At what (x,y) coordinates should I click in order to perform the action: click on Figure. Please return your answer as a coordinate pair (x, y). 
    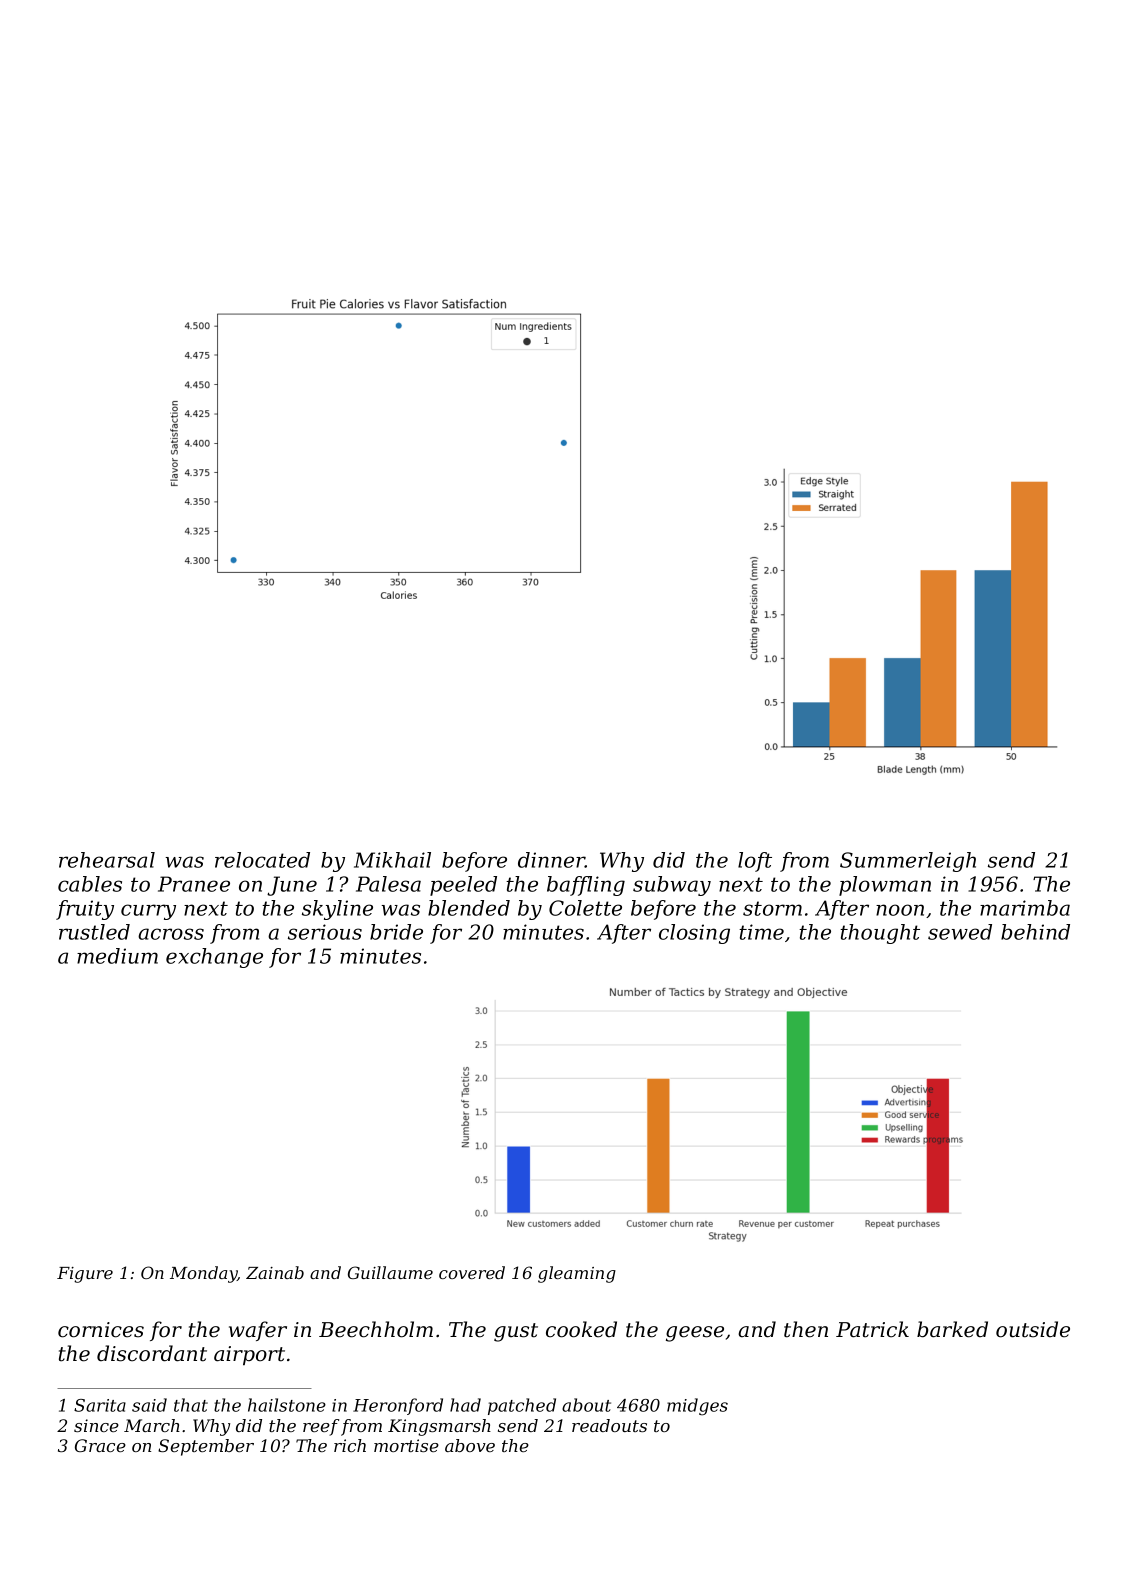
    Looking at the image, I should click on (85, 1275).
